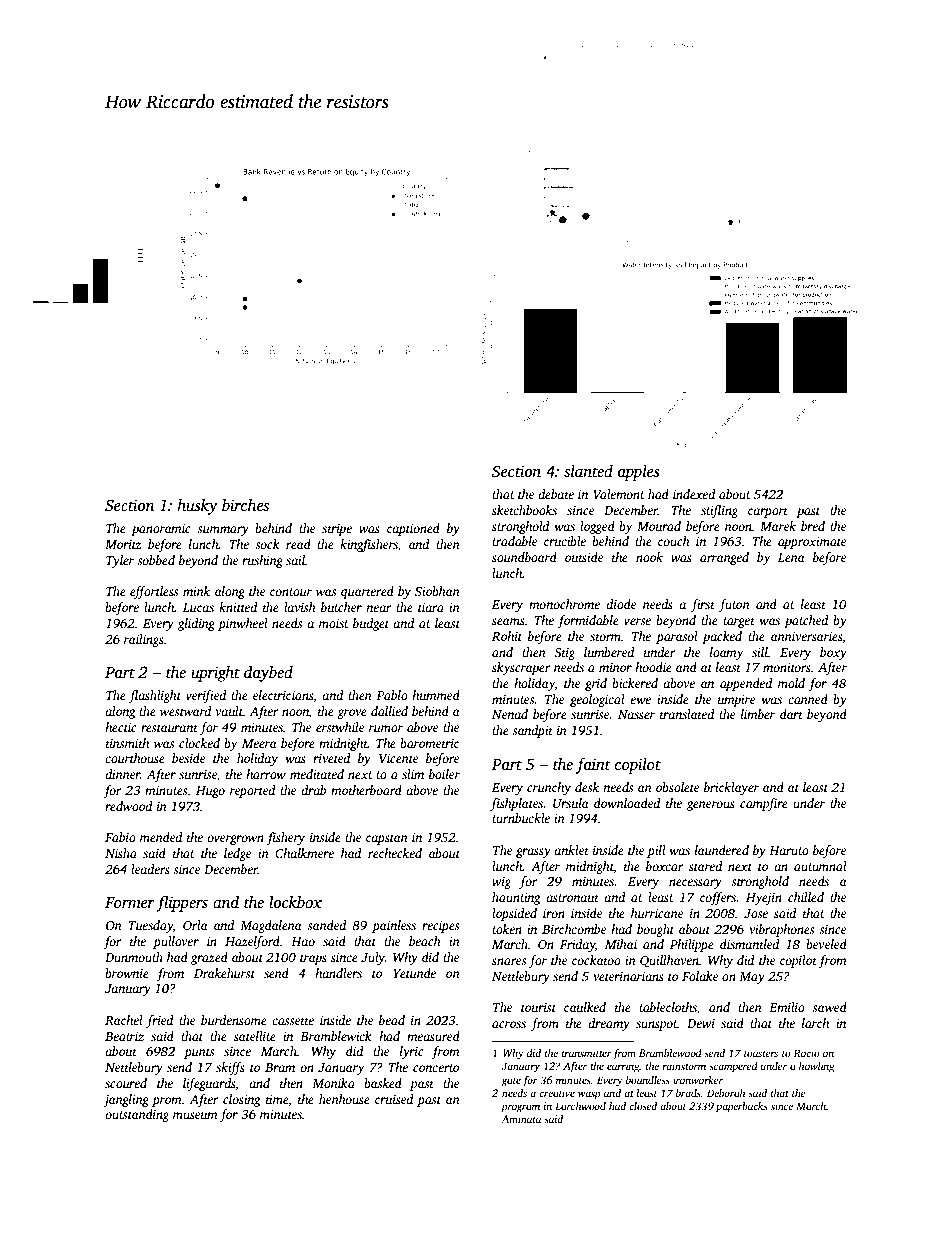 This image has width=952, height=1233. What do you see at coordinates (234, 1020) in the image?
I see `burdensome` at bounding box center [234, 1020].
